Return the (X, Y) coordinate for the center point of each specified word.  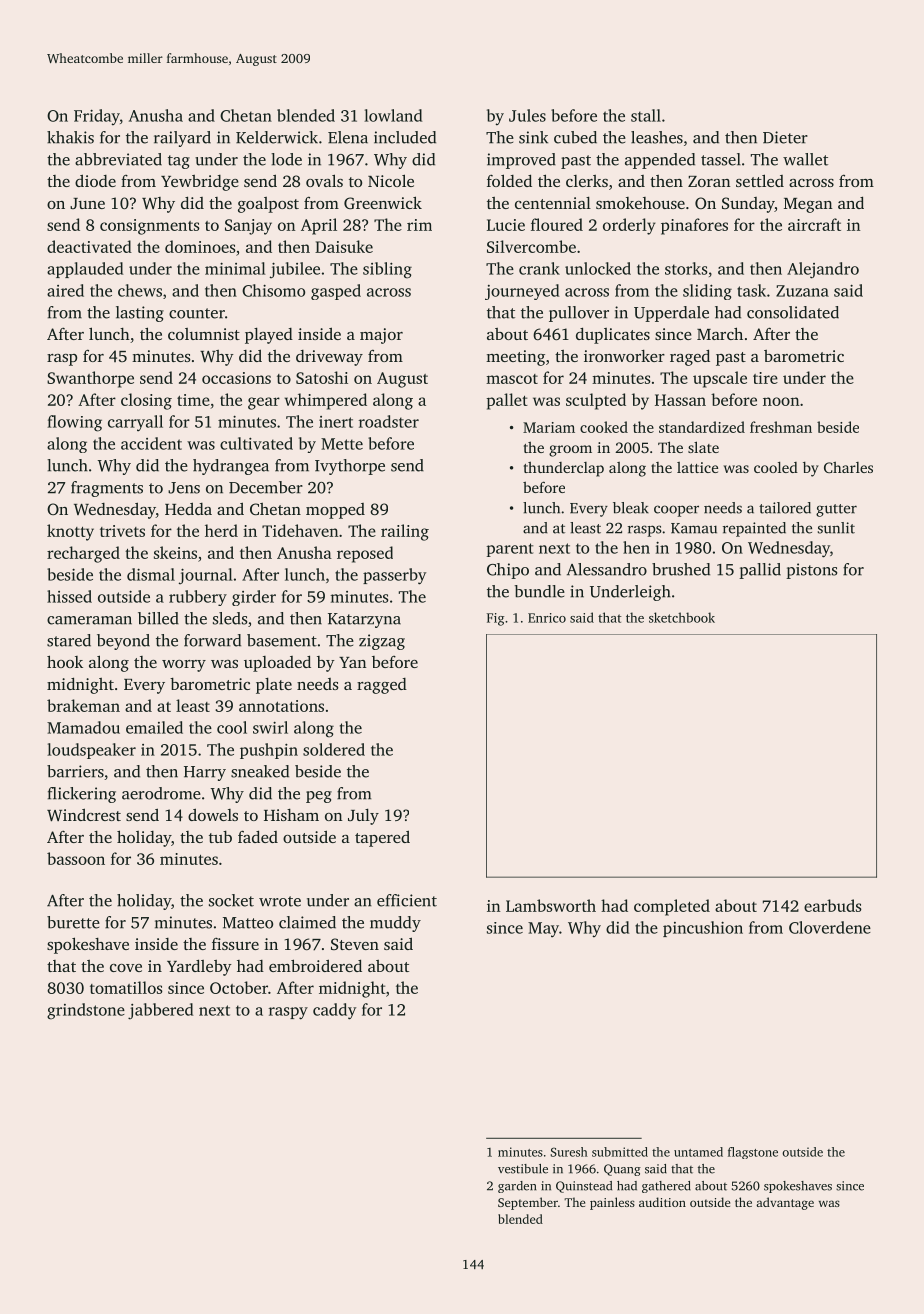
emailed (154, 727)
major (381, 336)
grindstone (86, 1011)
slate (703, 447)
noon (781, 401)
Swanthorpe (90, 379)
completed (672, 907)
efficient (407, 900)
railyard (182, 139)
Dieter (785, 137)
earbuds (833, 905)
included (405, 137)
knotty (70, 532)
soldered (334, 749)
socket (231, 900)
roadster (389, 421)
